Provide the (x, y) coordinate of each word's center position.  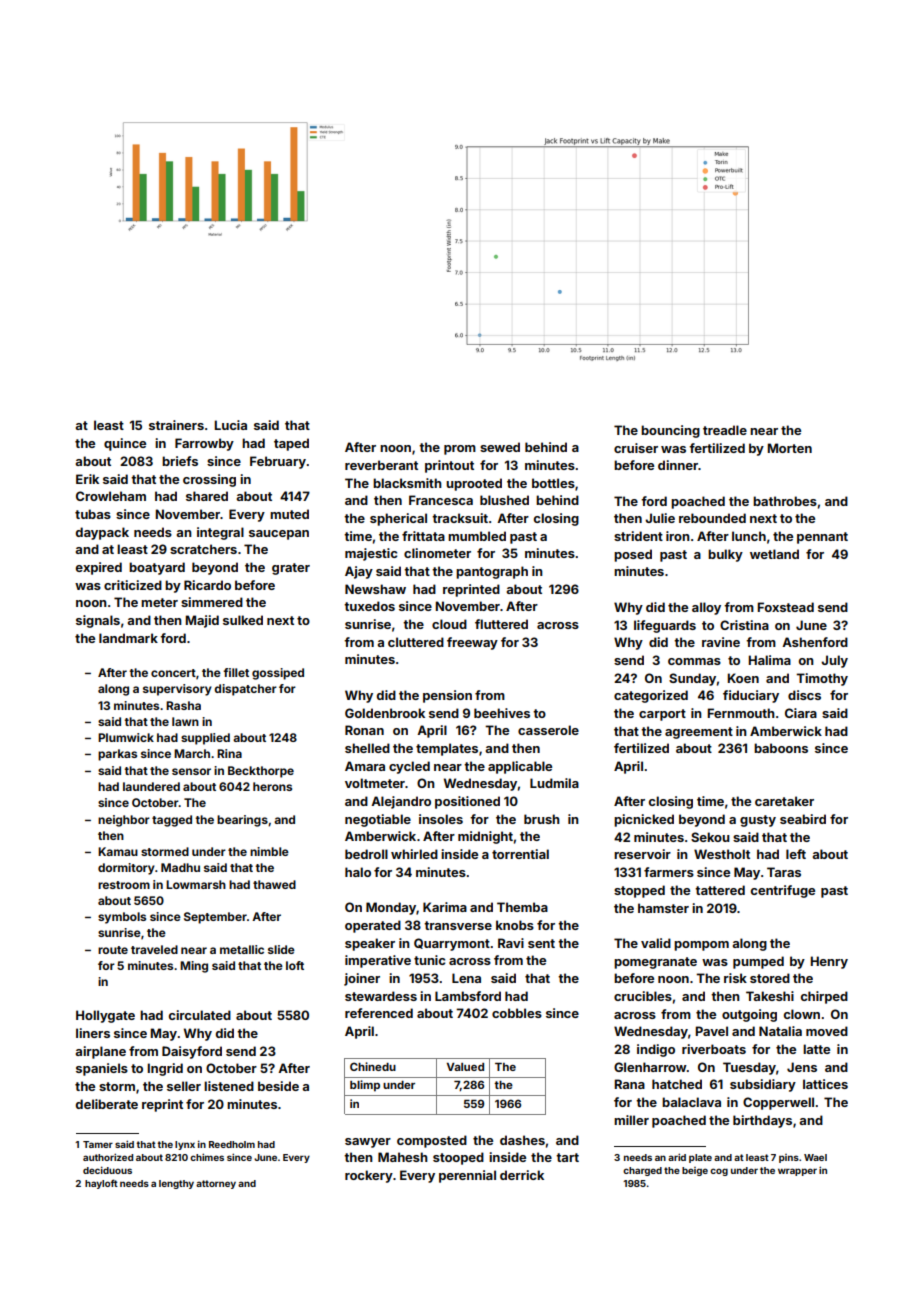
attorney (216, 1184)
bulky (725, 555)
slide (281, 949)
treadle (725, 430)
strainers (176, 425)
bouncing (670, 431)
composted (432, 1141)
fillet (236, 672)
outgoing (749, 1015)
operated (373, 926)
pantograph (492, 572)
